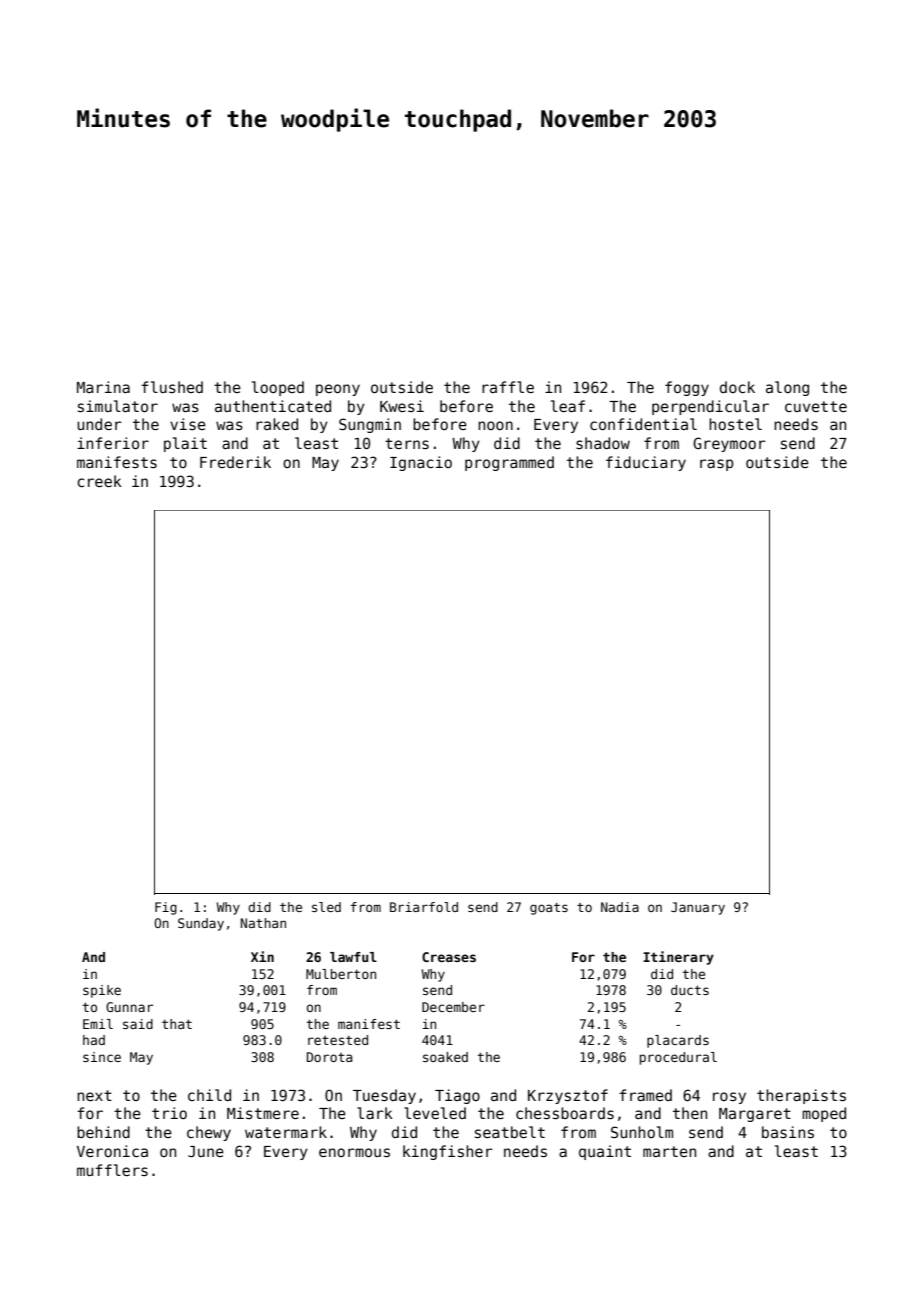 The width and height of the document is (924, 1308). What do you see at coordinates (421, 463) in the document?
I see `Ignacio` at bounding box center [421, 463].
